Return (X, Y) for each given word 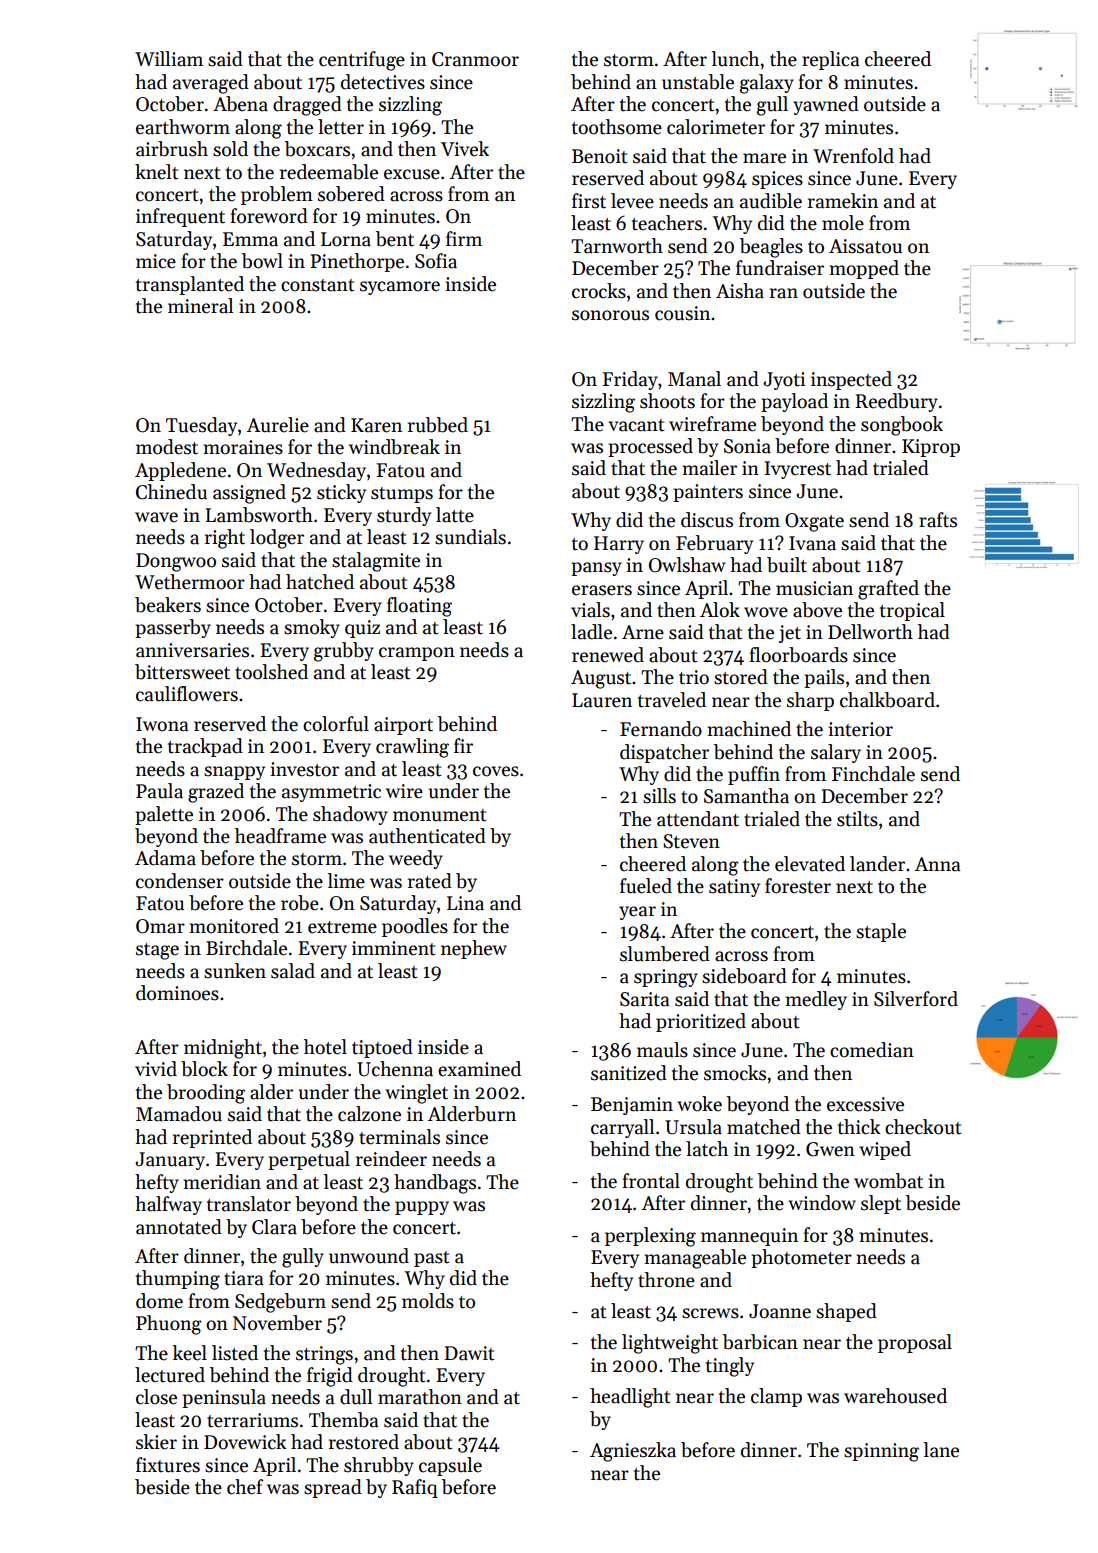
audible (771, 201)
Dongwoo (176, 562)
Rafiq (415, 1488)
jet (790, 634)
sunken (235, 971)
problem (277, 195)
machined (749, 729)
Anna (938, 864)
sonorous (610, 315)
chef (245, 1487)
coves (496, 771)
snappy (234, 773)
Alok (720, 610)
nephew (474, 949)
